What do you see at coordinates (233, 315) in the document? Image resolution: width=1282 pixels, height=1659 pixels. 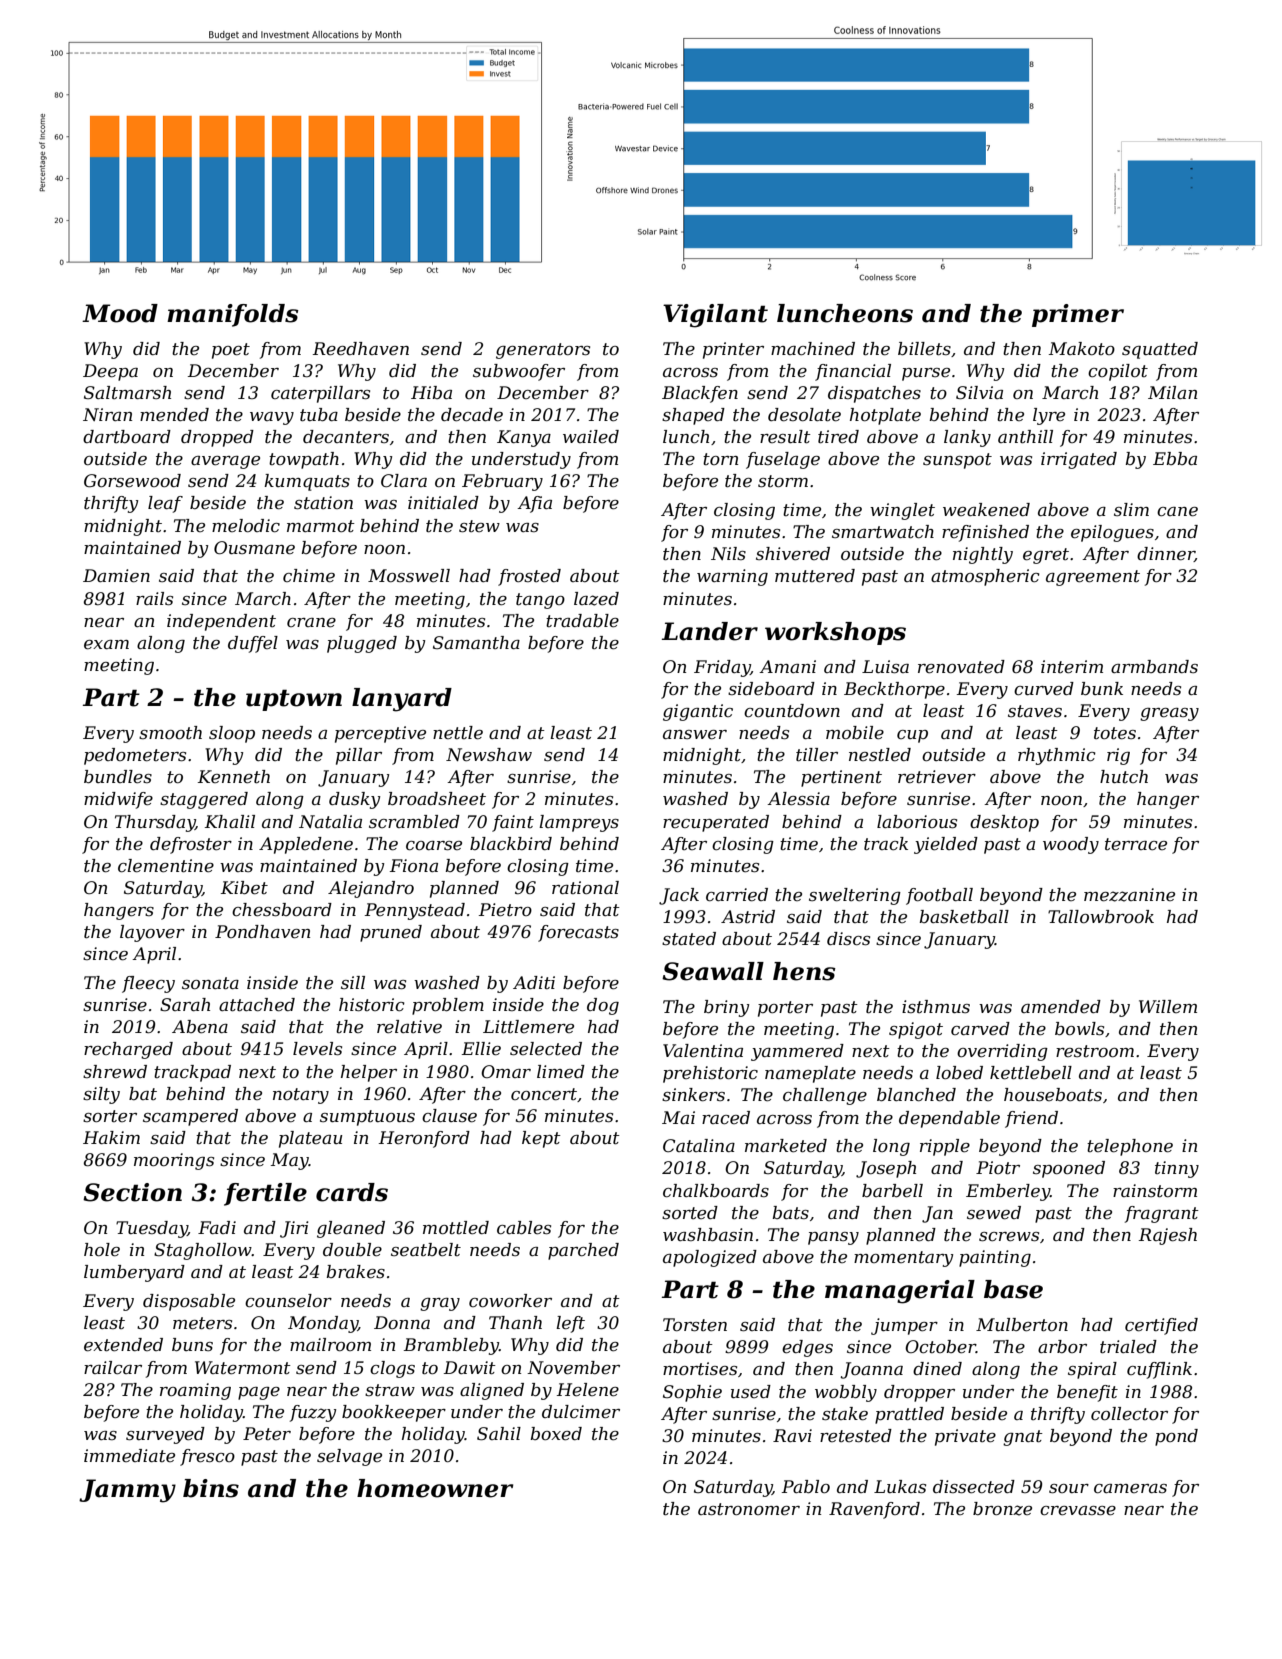 I see `manifolds` at bounding box center [233, 315].
